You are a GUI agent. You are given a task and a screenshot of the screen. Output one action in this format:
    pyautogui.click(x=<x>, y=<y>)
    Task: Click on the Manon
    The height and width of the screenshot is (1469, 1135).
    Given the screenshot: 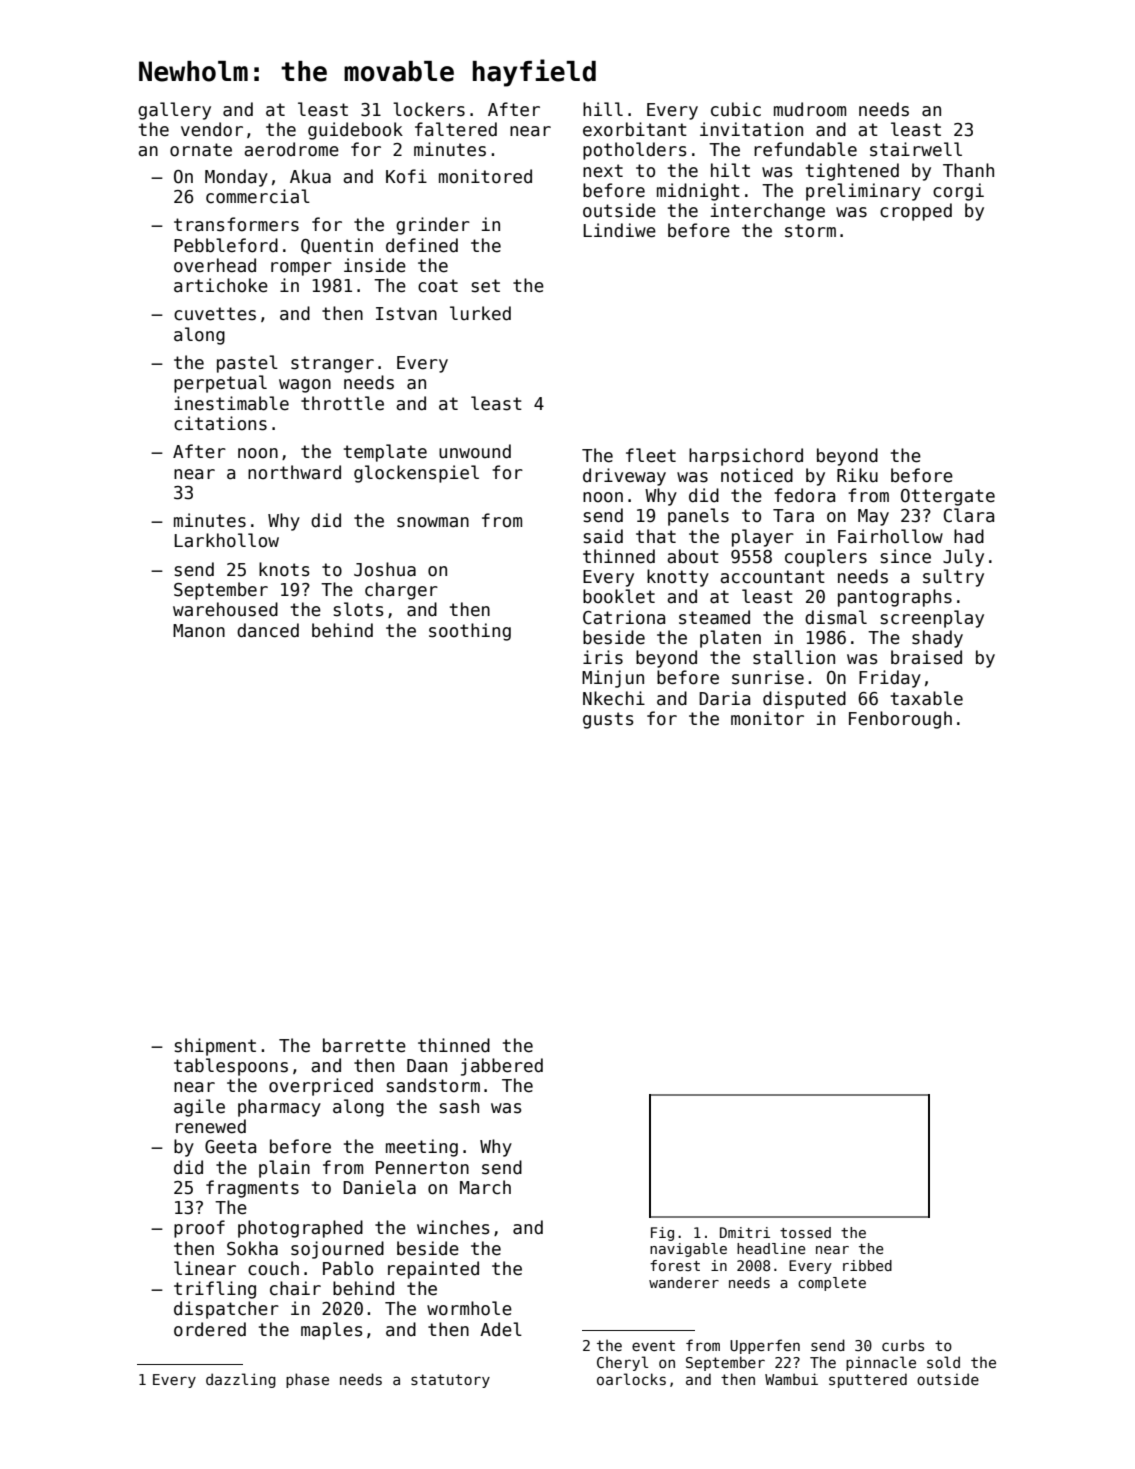 What is the action you would take?
    pyautogui.click(x=199, y=631)
